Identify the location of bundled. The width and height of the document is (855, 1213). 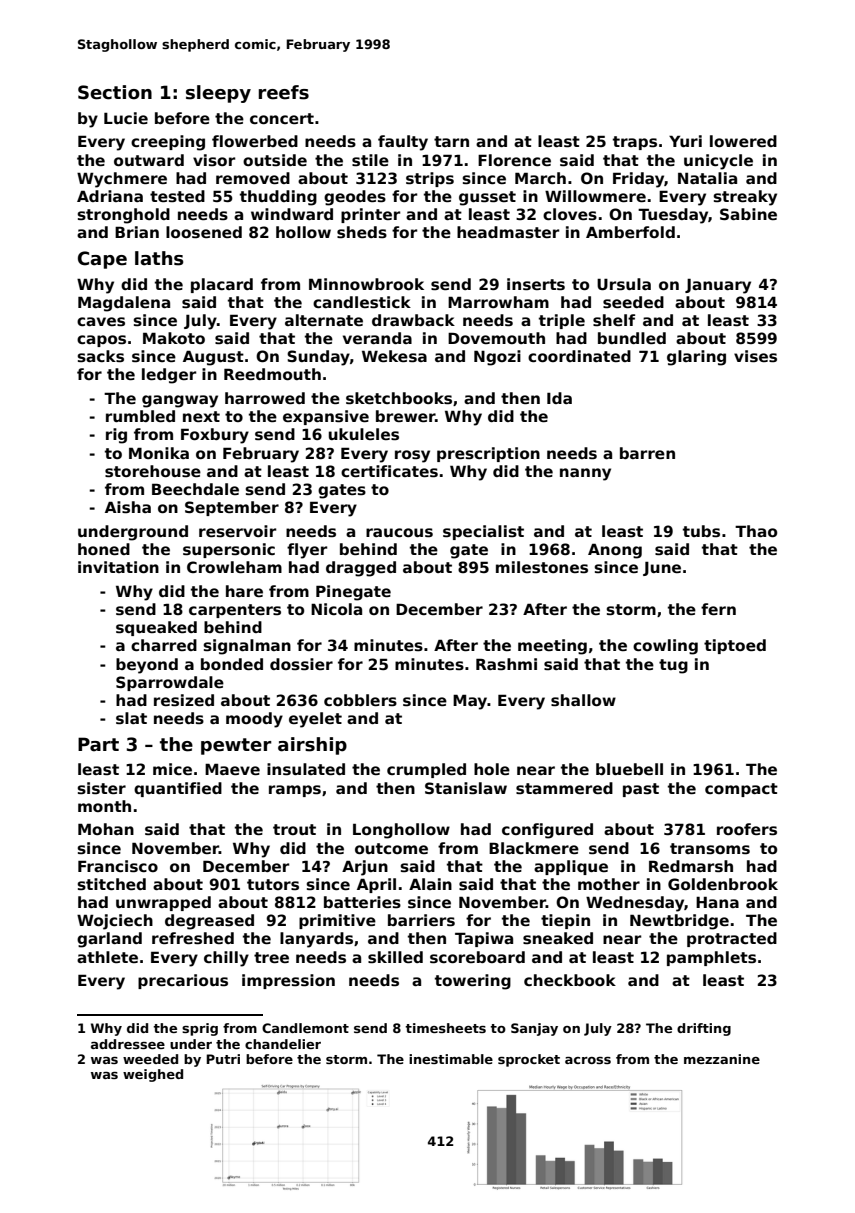
(632, 338).
